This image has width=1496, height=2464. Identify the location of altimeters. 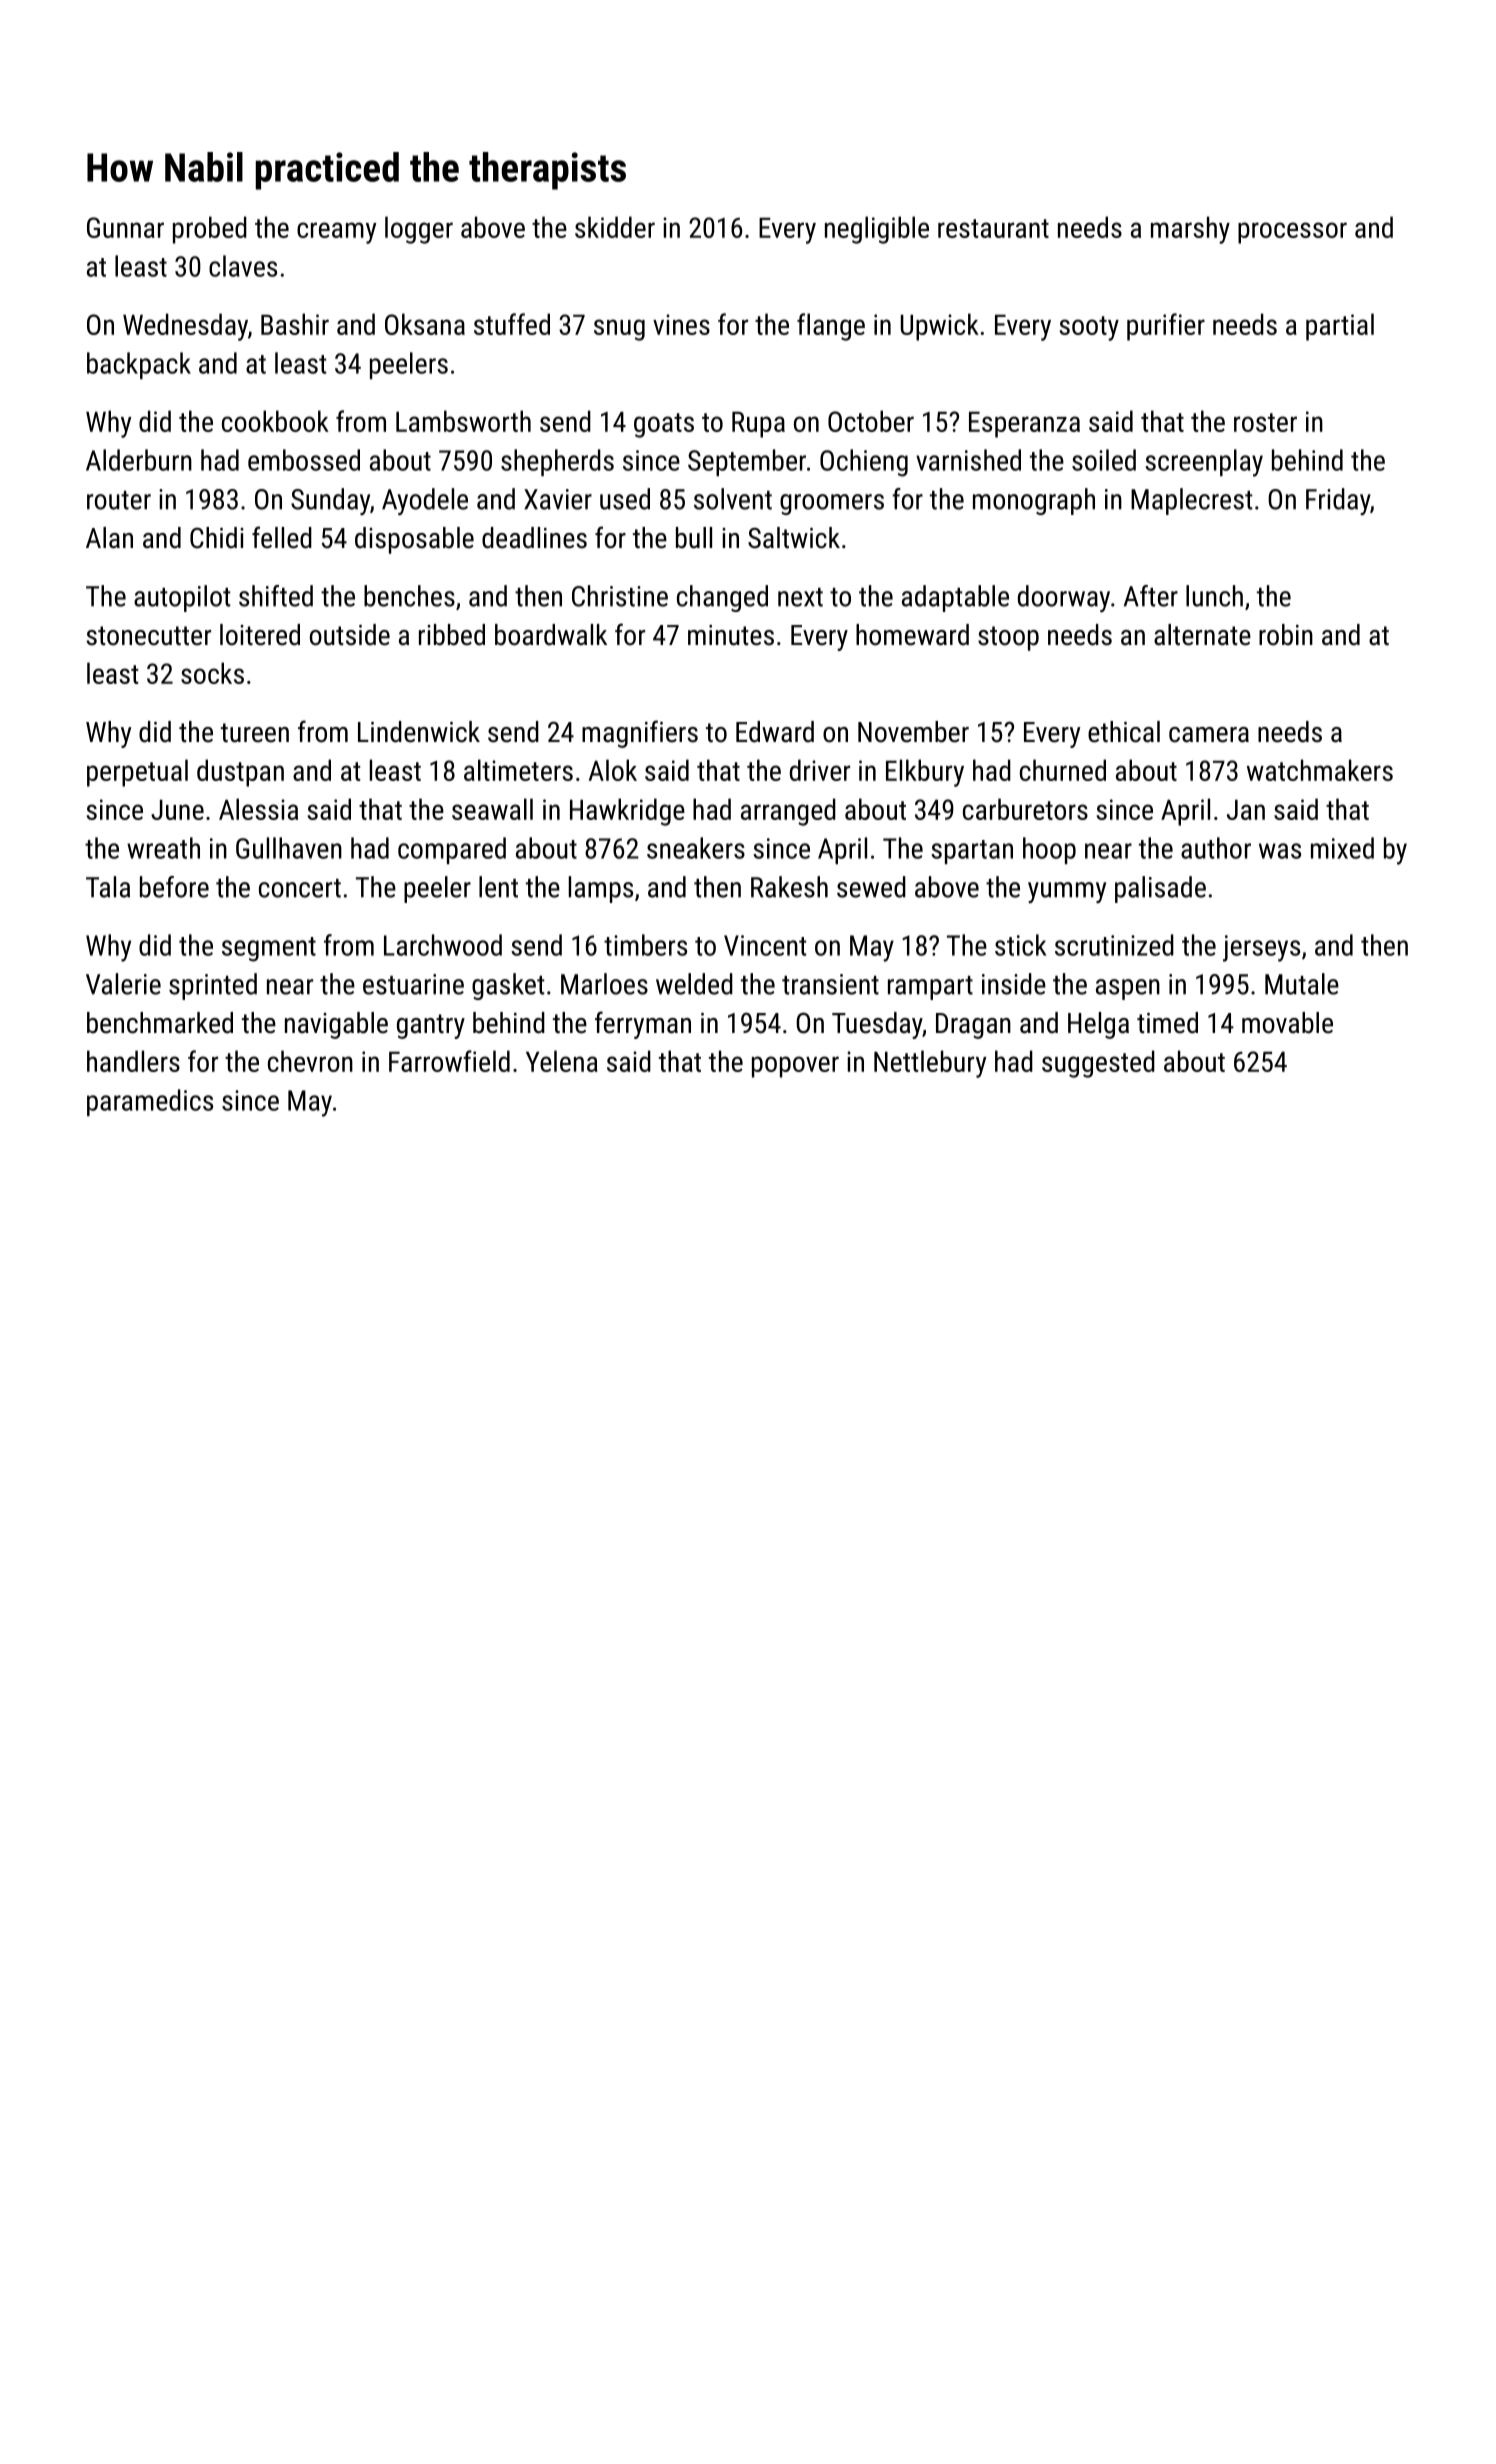
(518, 770).
